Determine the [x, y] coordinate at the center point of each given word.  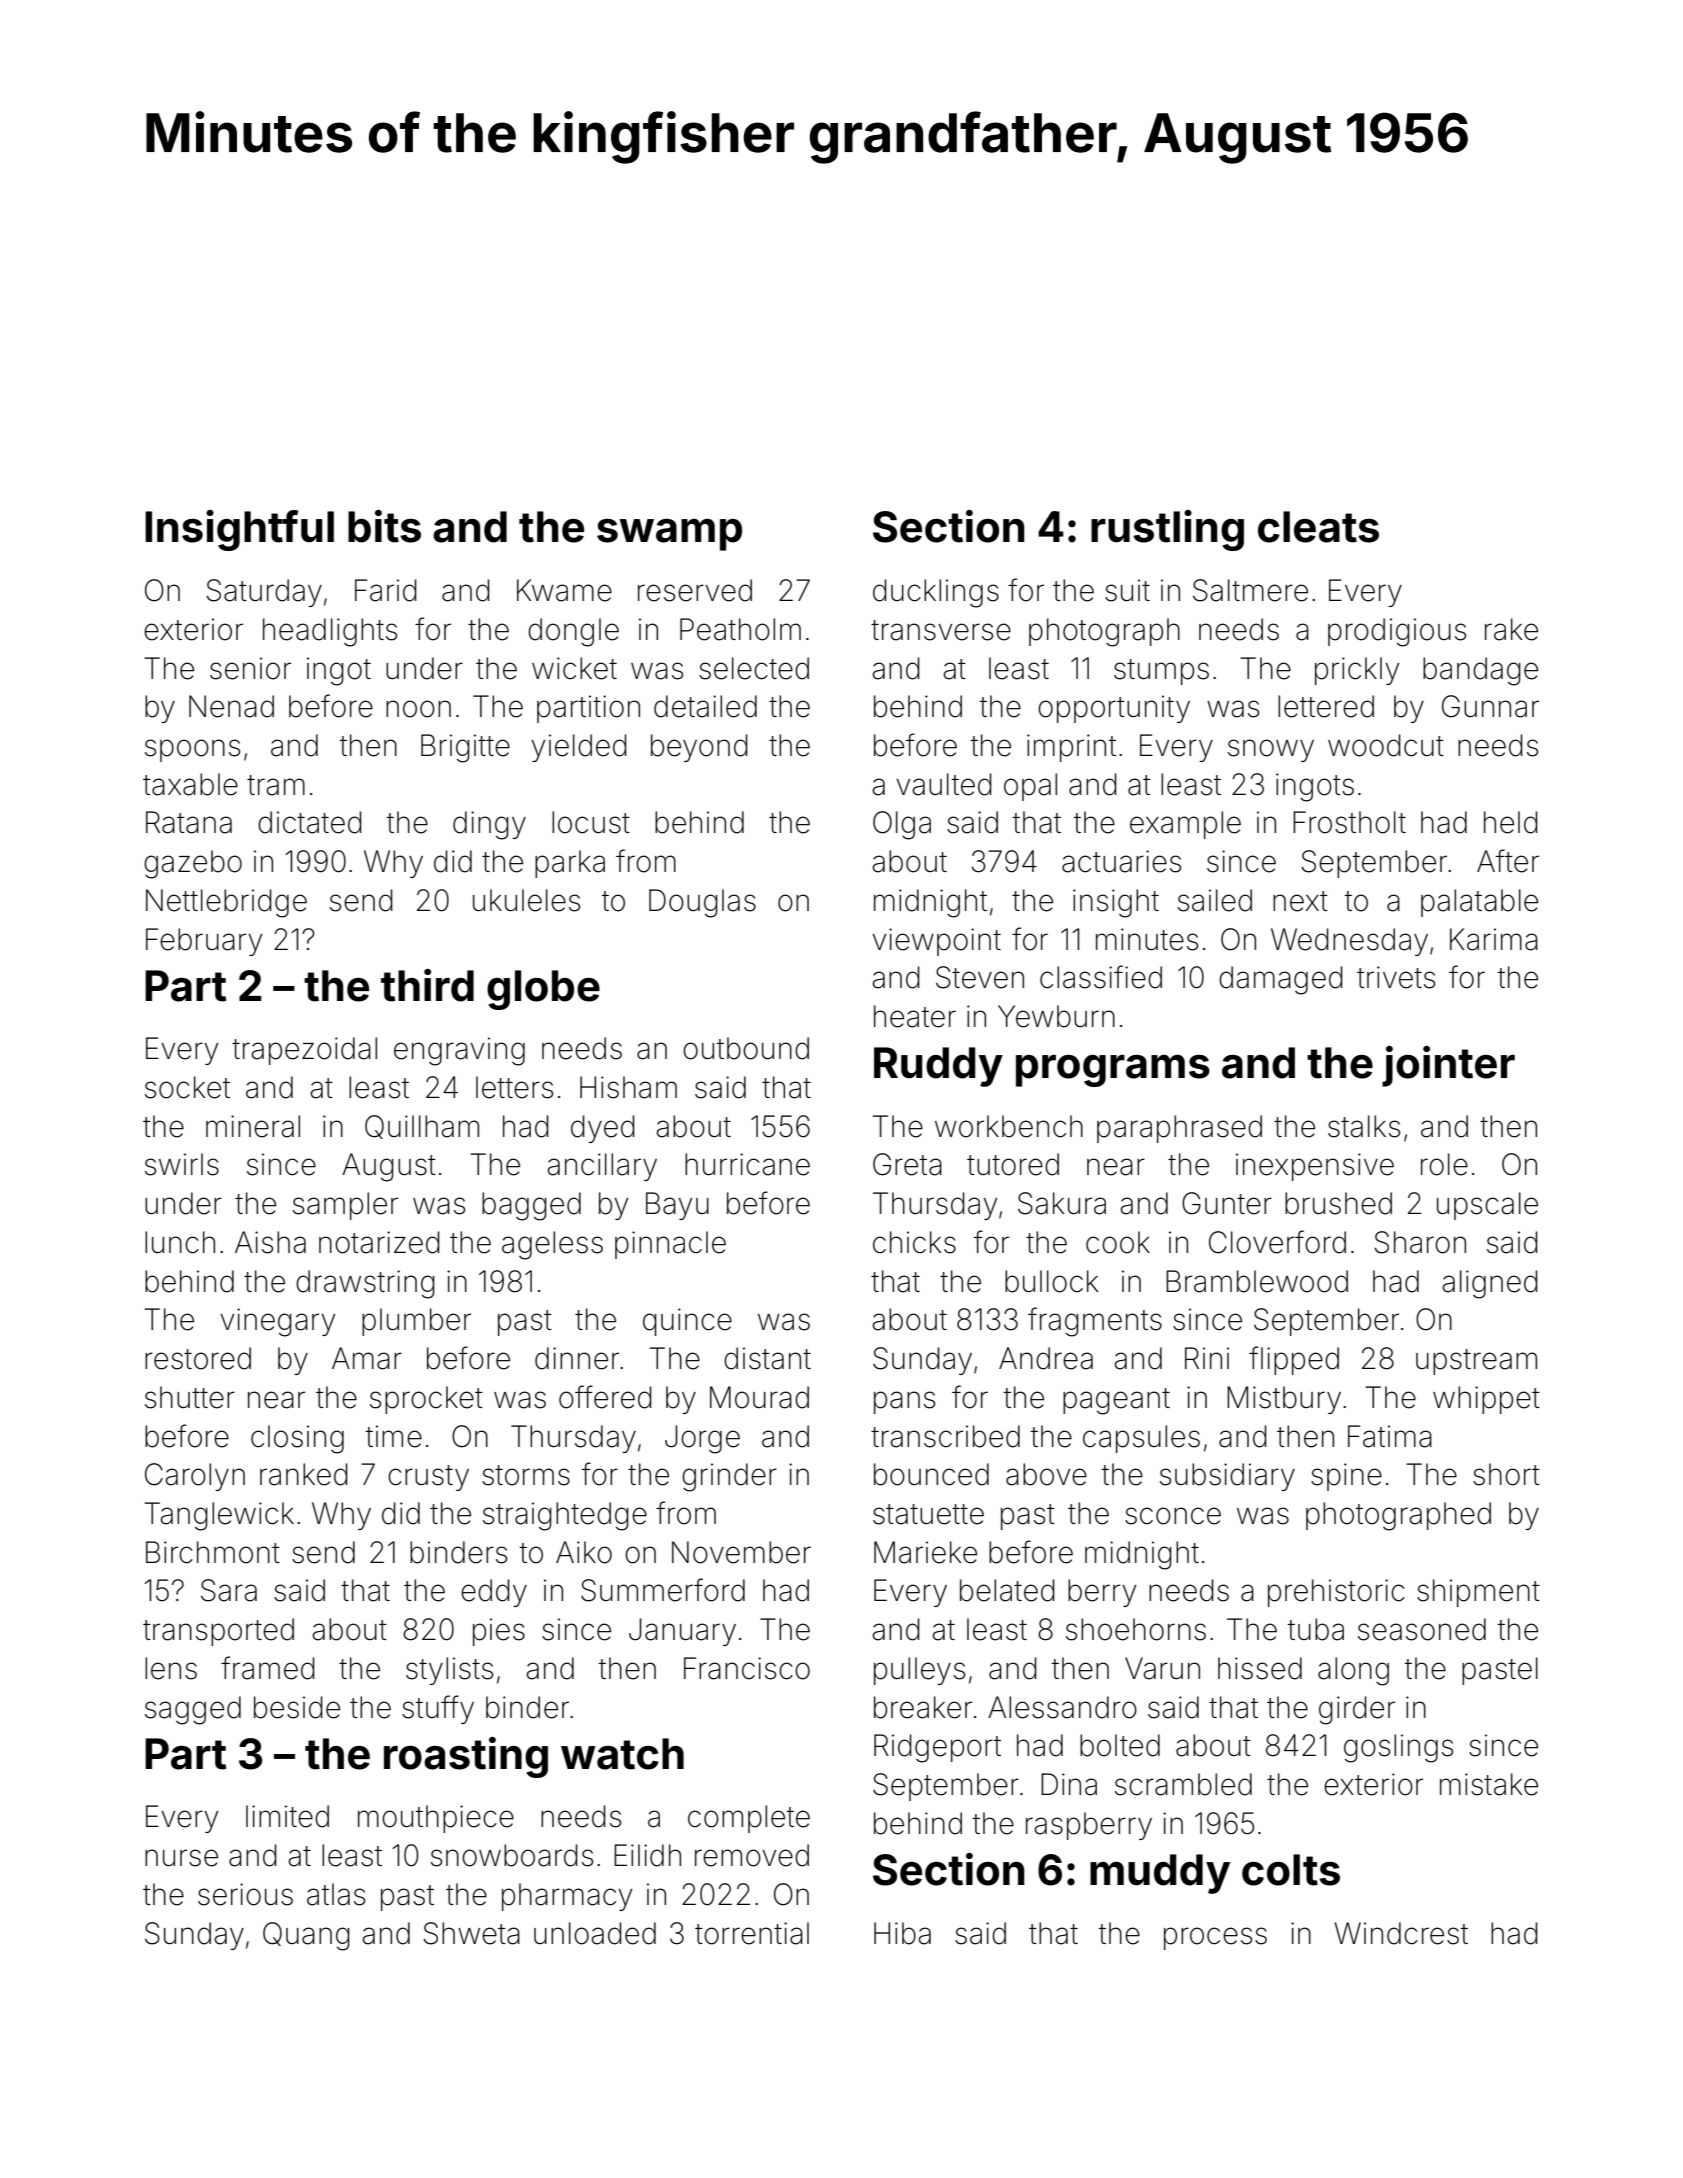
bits [384, 526]
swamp [669, 535]
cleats [1318, 527]
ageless [552, 1245]
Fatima [1390, 1436]
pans [904, 1402]
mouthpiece [436, 1819]
